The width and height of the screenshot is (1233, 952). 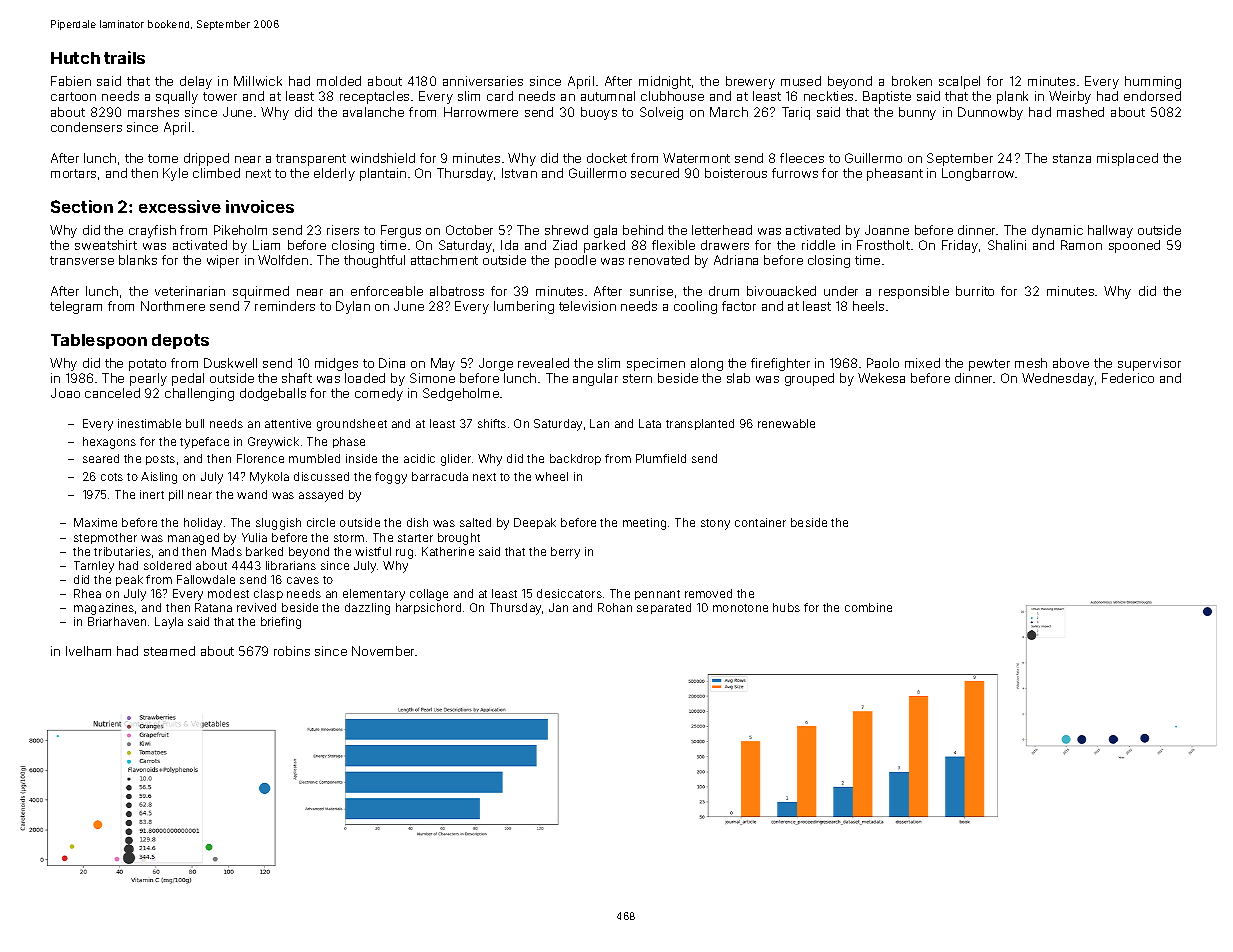 I want to click on shifts, so click(x=492, y=423).
